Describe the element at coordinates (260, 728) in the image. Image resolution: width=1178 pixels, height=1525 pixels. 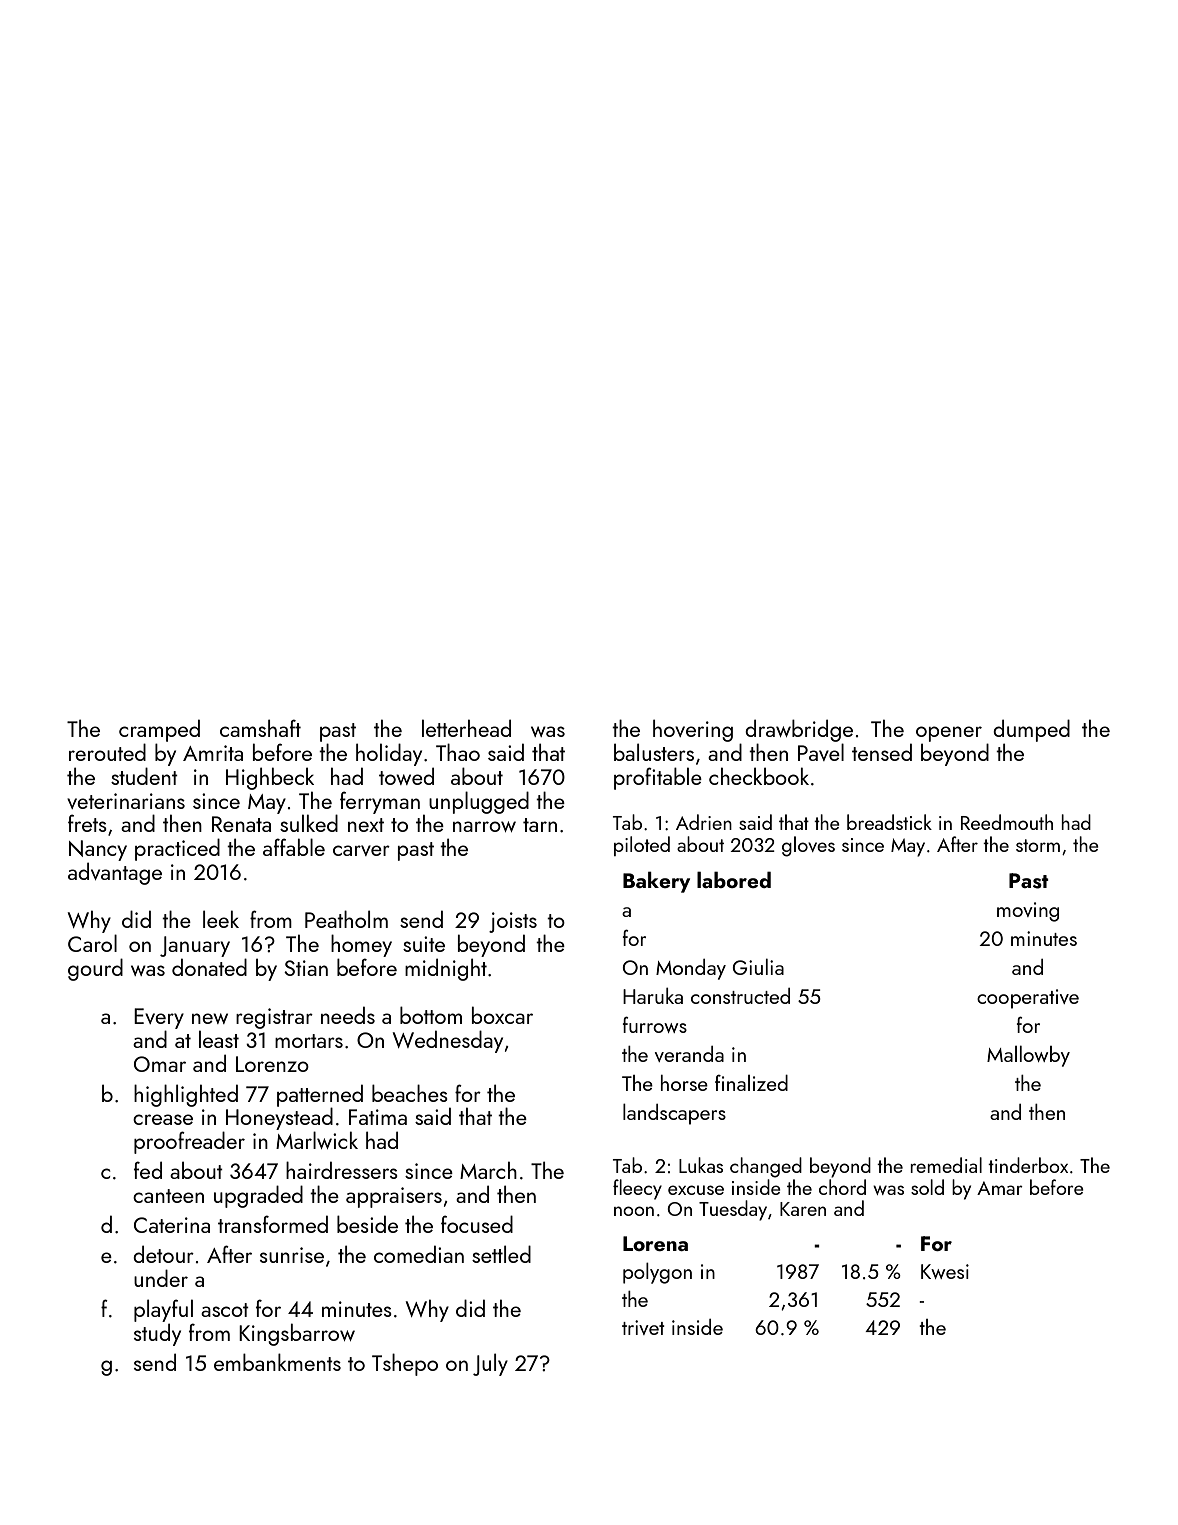
I see `camshaft` at that location.
